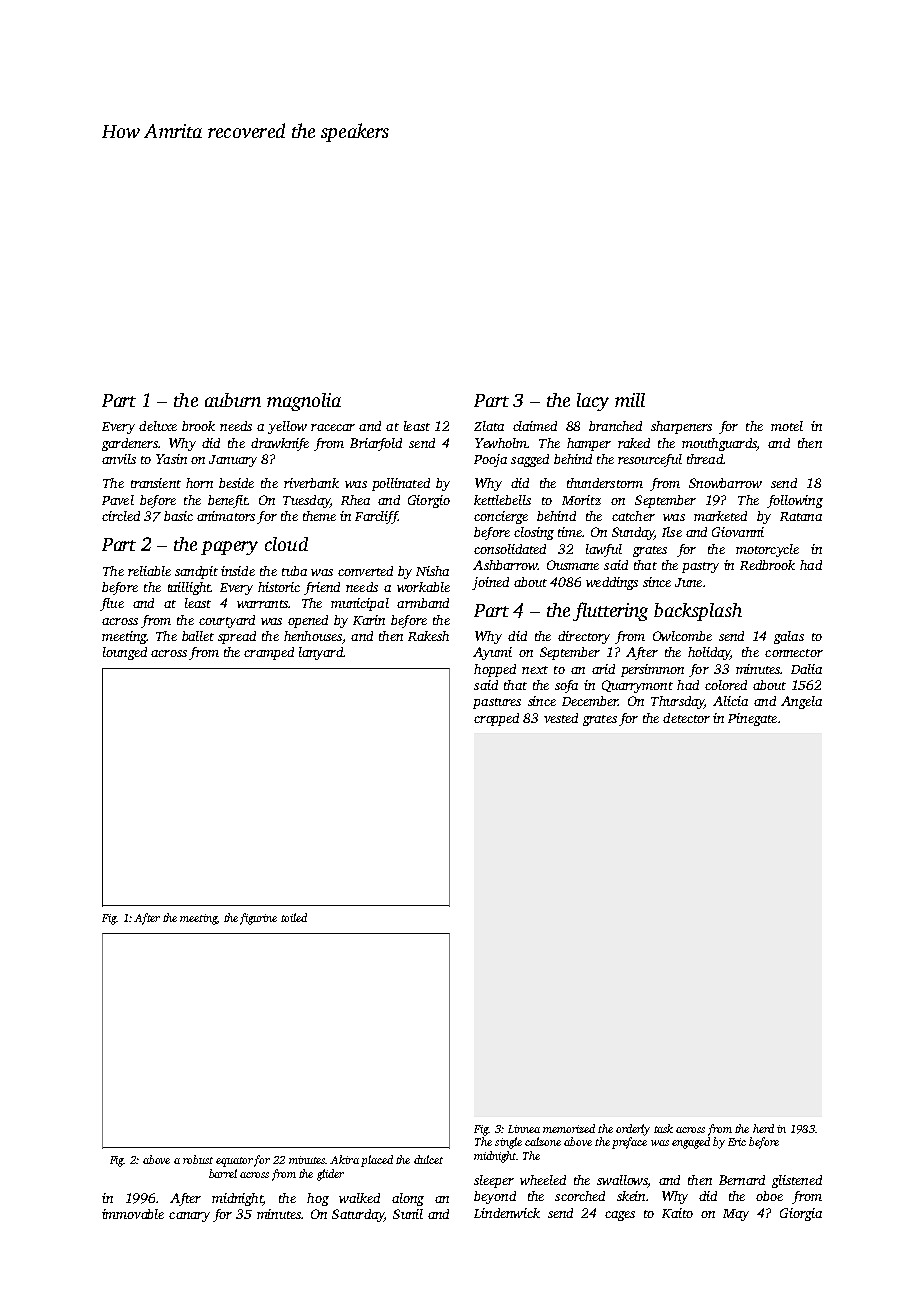  I want to click on Ayumi, so click(492, 653).
